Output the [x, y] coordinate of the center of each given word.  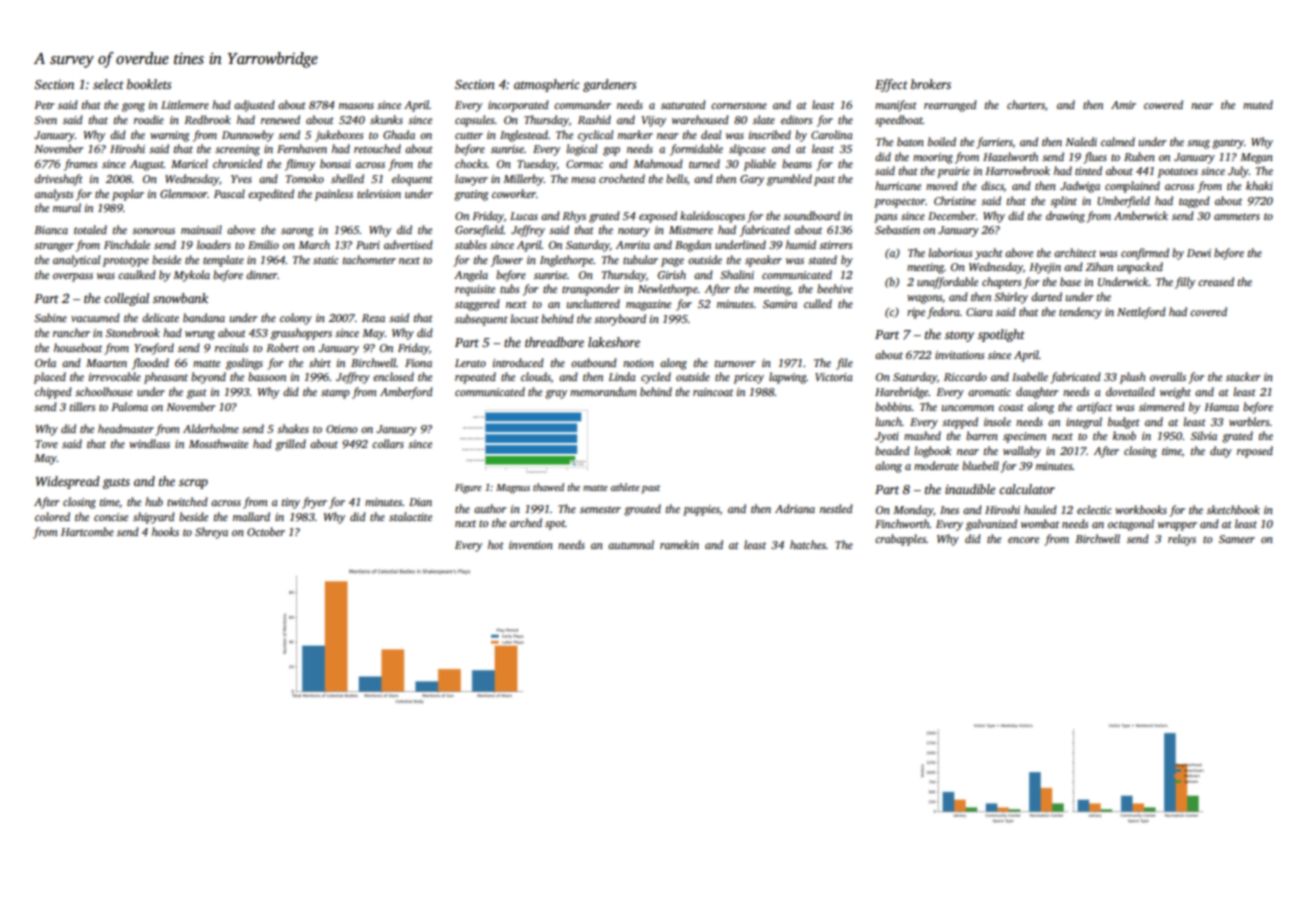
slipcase [747, 150]
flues [1095, 158]
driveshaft [59, 180]
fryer [314, 503]
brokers [931, 84]
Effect [891, 85]
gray [556, 394]
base [1070, 281]
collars [388, 443]
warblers [1249, 421]
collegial [126, 299]
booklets [149, 84]
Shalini [737, 274]
